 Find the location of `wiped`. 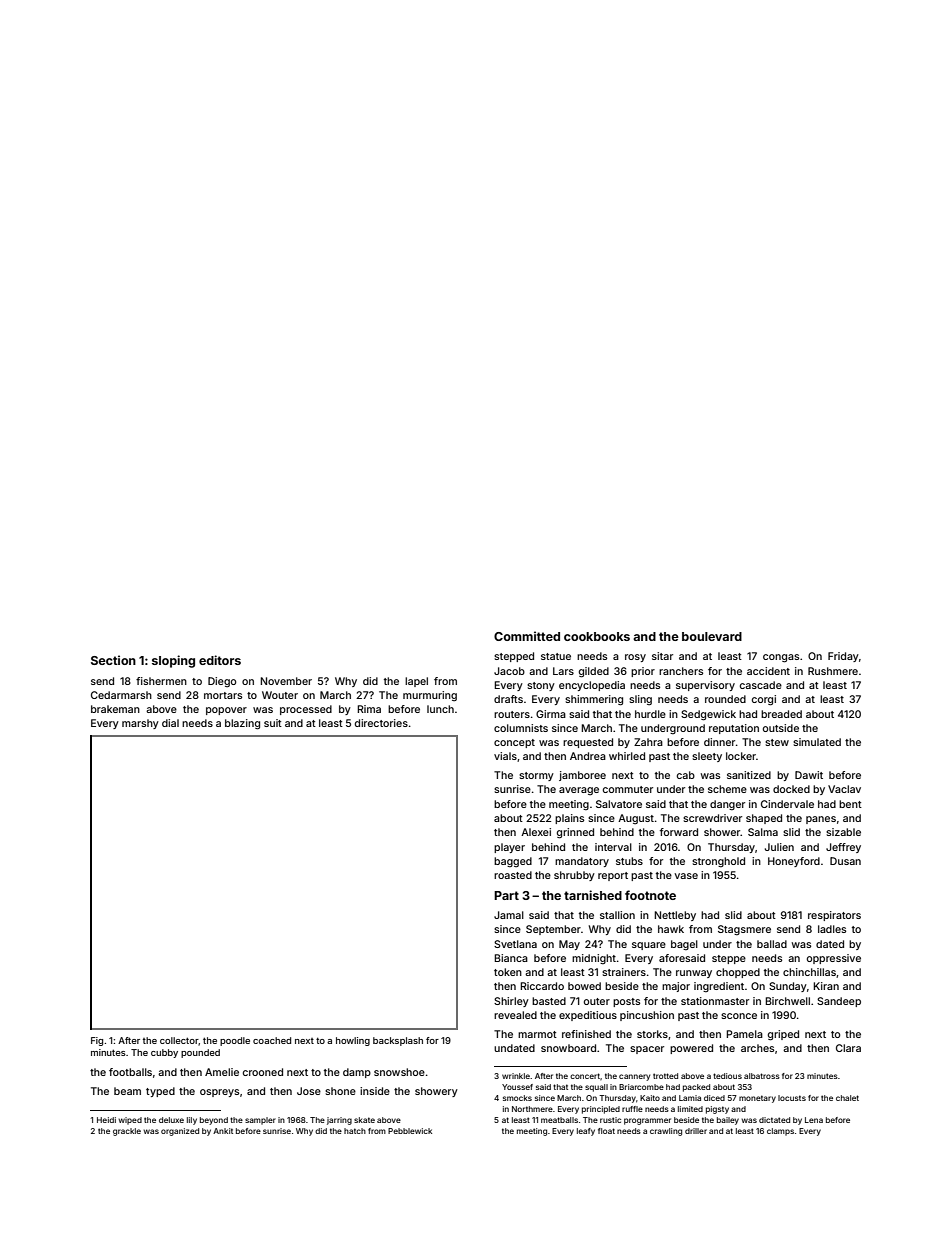

wiped is located at coordinates (130, 1121).
